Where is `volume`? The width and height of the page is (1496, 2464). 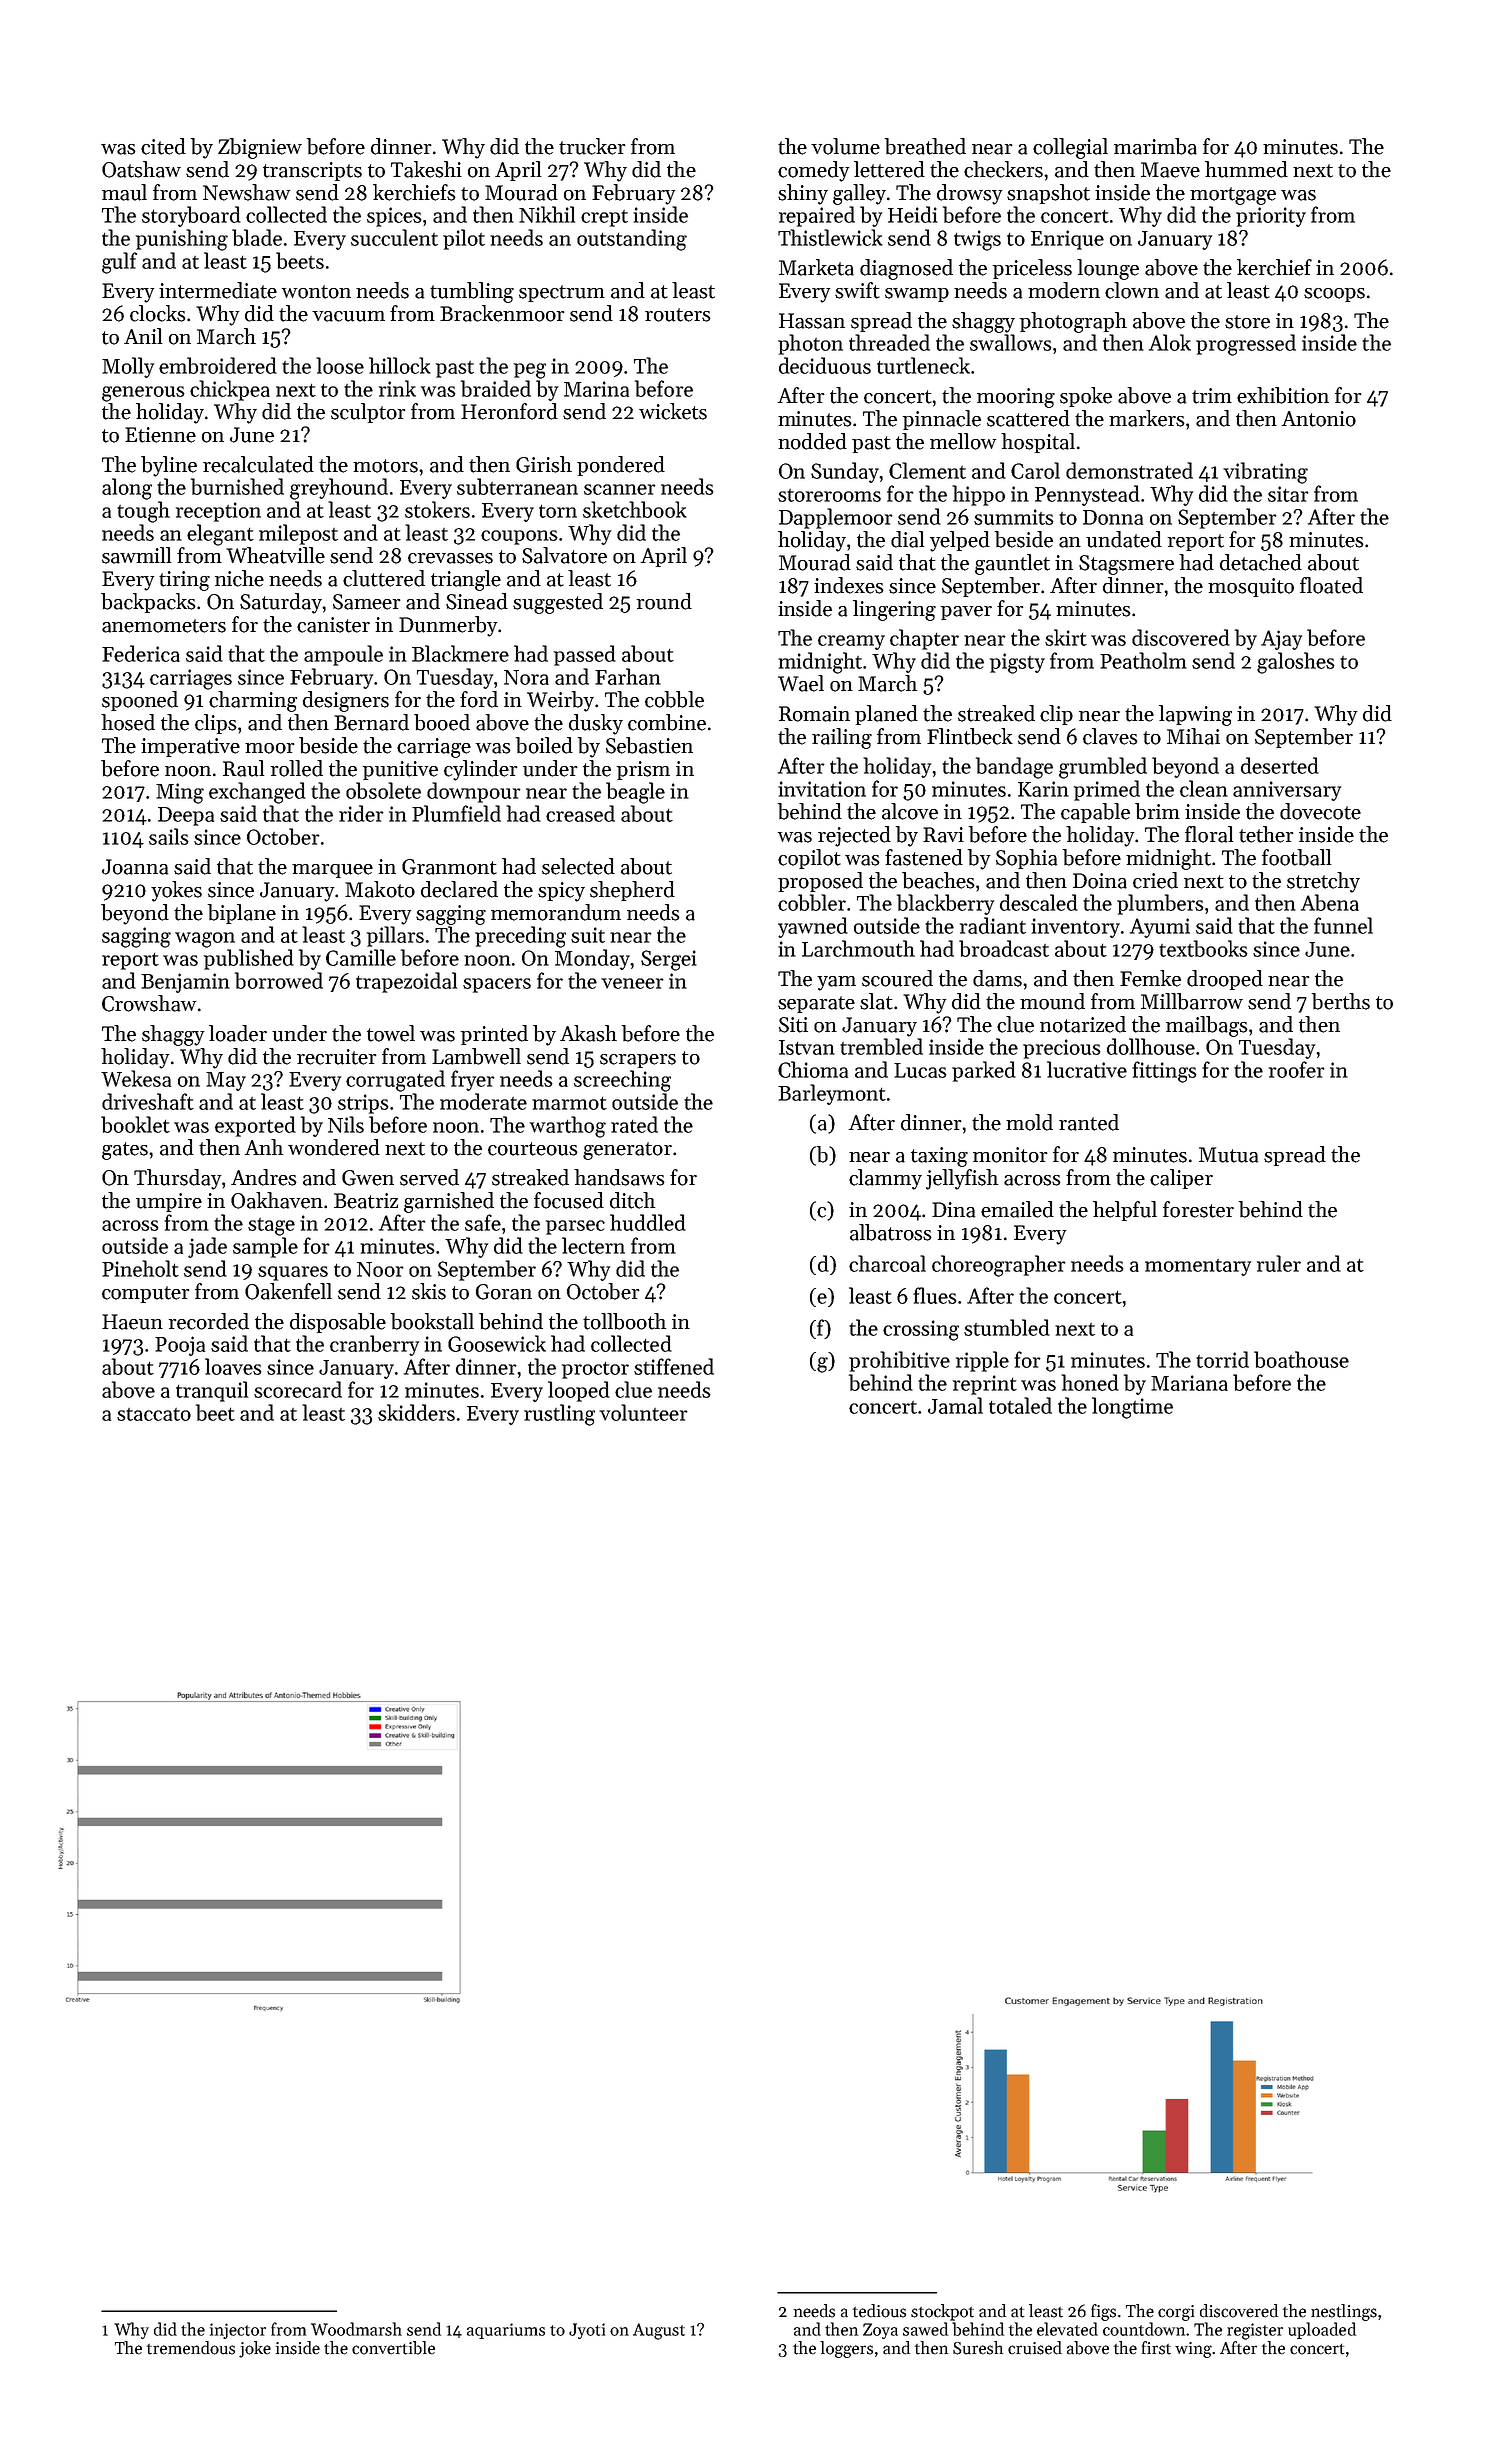 volume is located at coordinates (845, 146).
